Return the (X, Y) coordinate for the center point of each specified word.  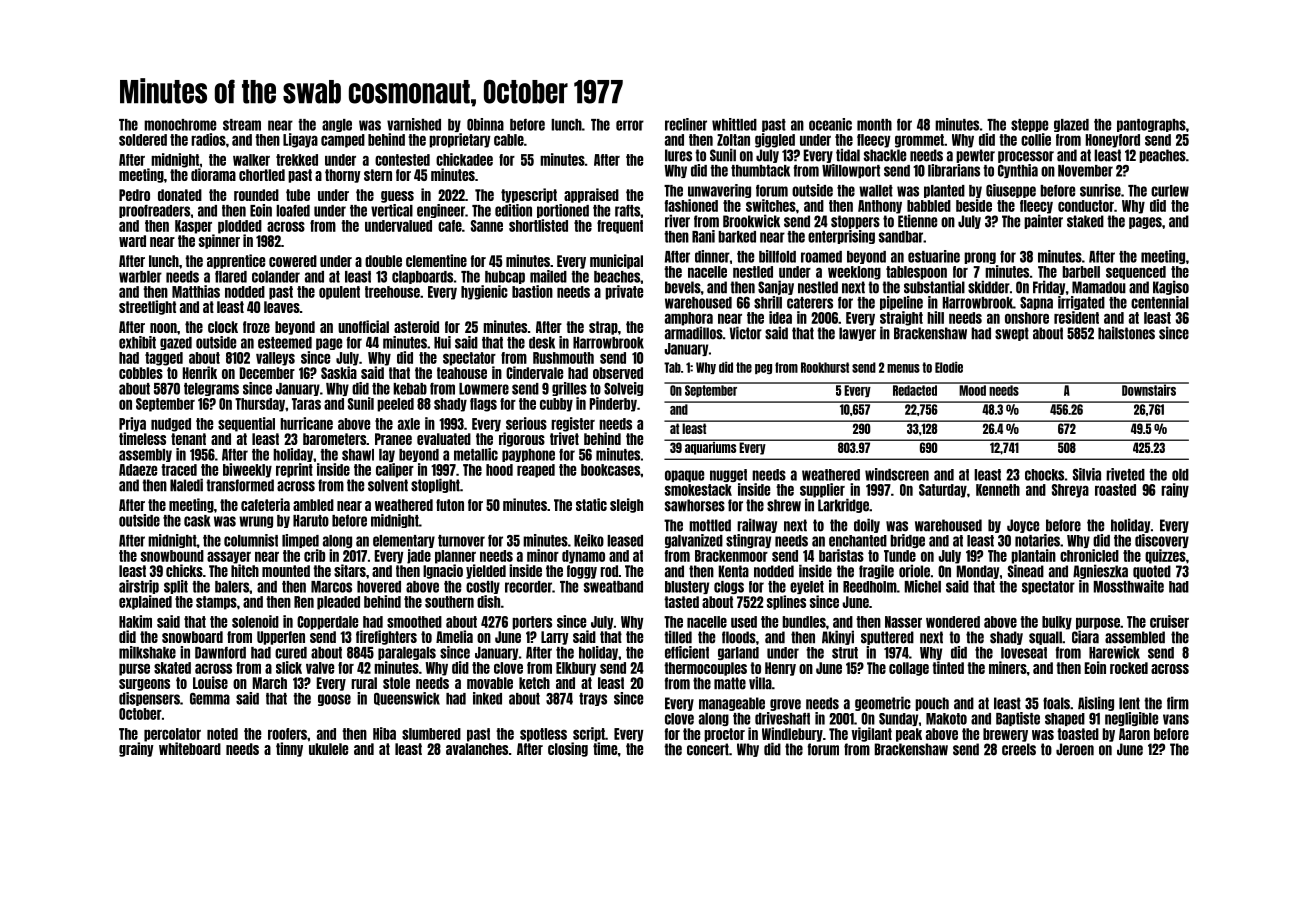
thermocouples (705, 669)
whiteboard (190, 748)
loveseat (1024, 653)
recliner (686, 124)
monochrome (180, 125)
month (874, 125)
